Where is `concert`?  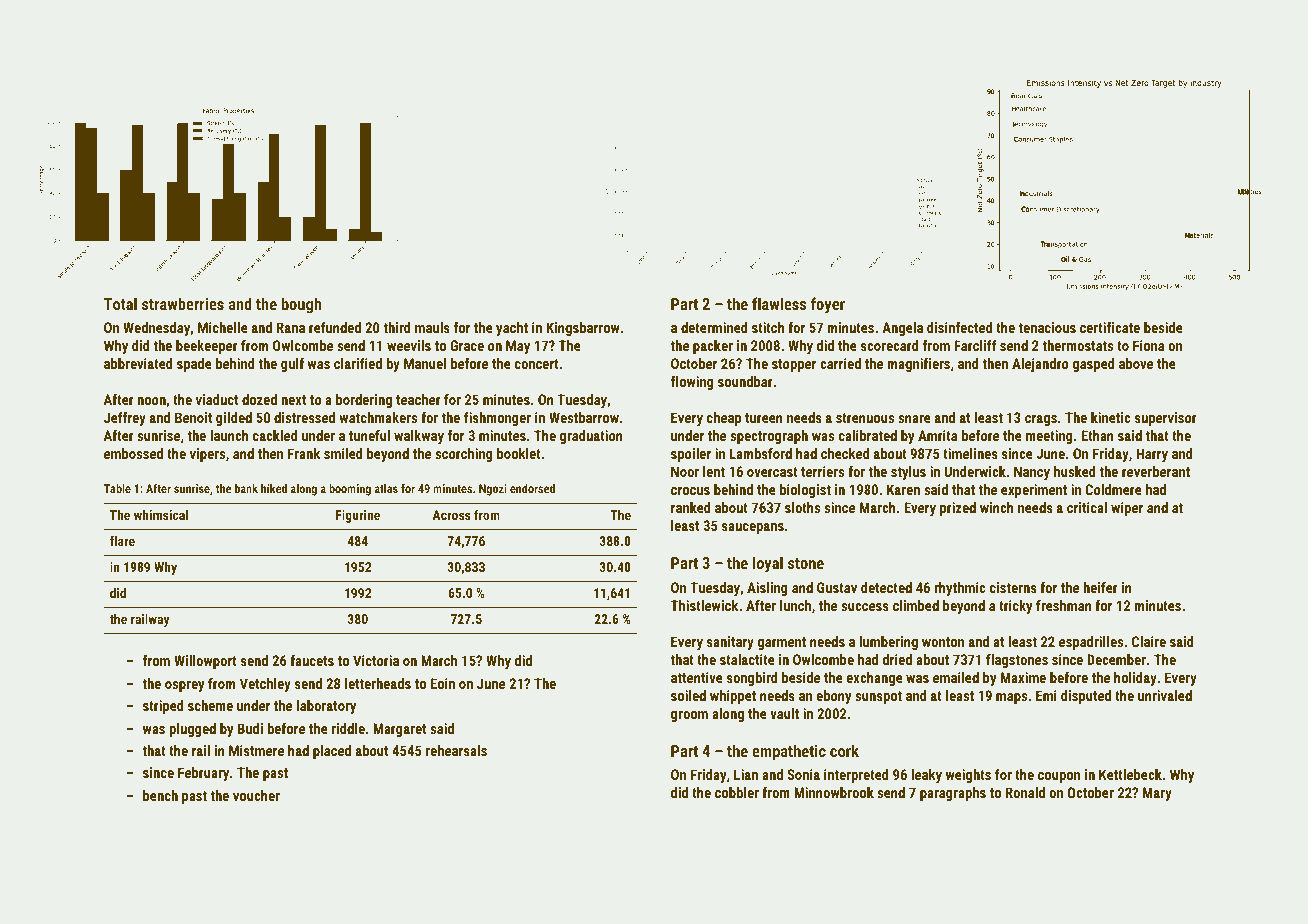 concert is located at coordinates (537, 364).
